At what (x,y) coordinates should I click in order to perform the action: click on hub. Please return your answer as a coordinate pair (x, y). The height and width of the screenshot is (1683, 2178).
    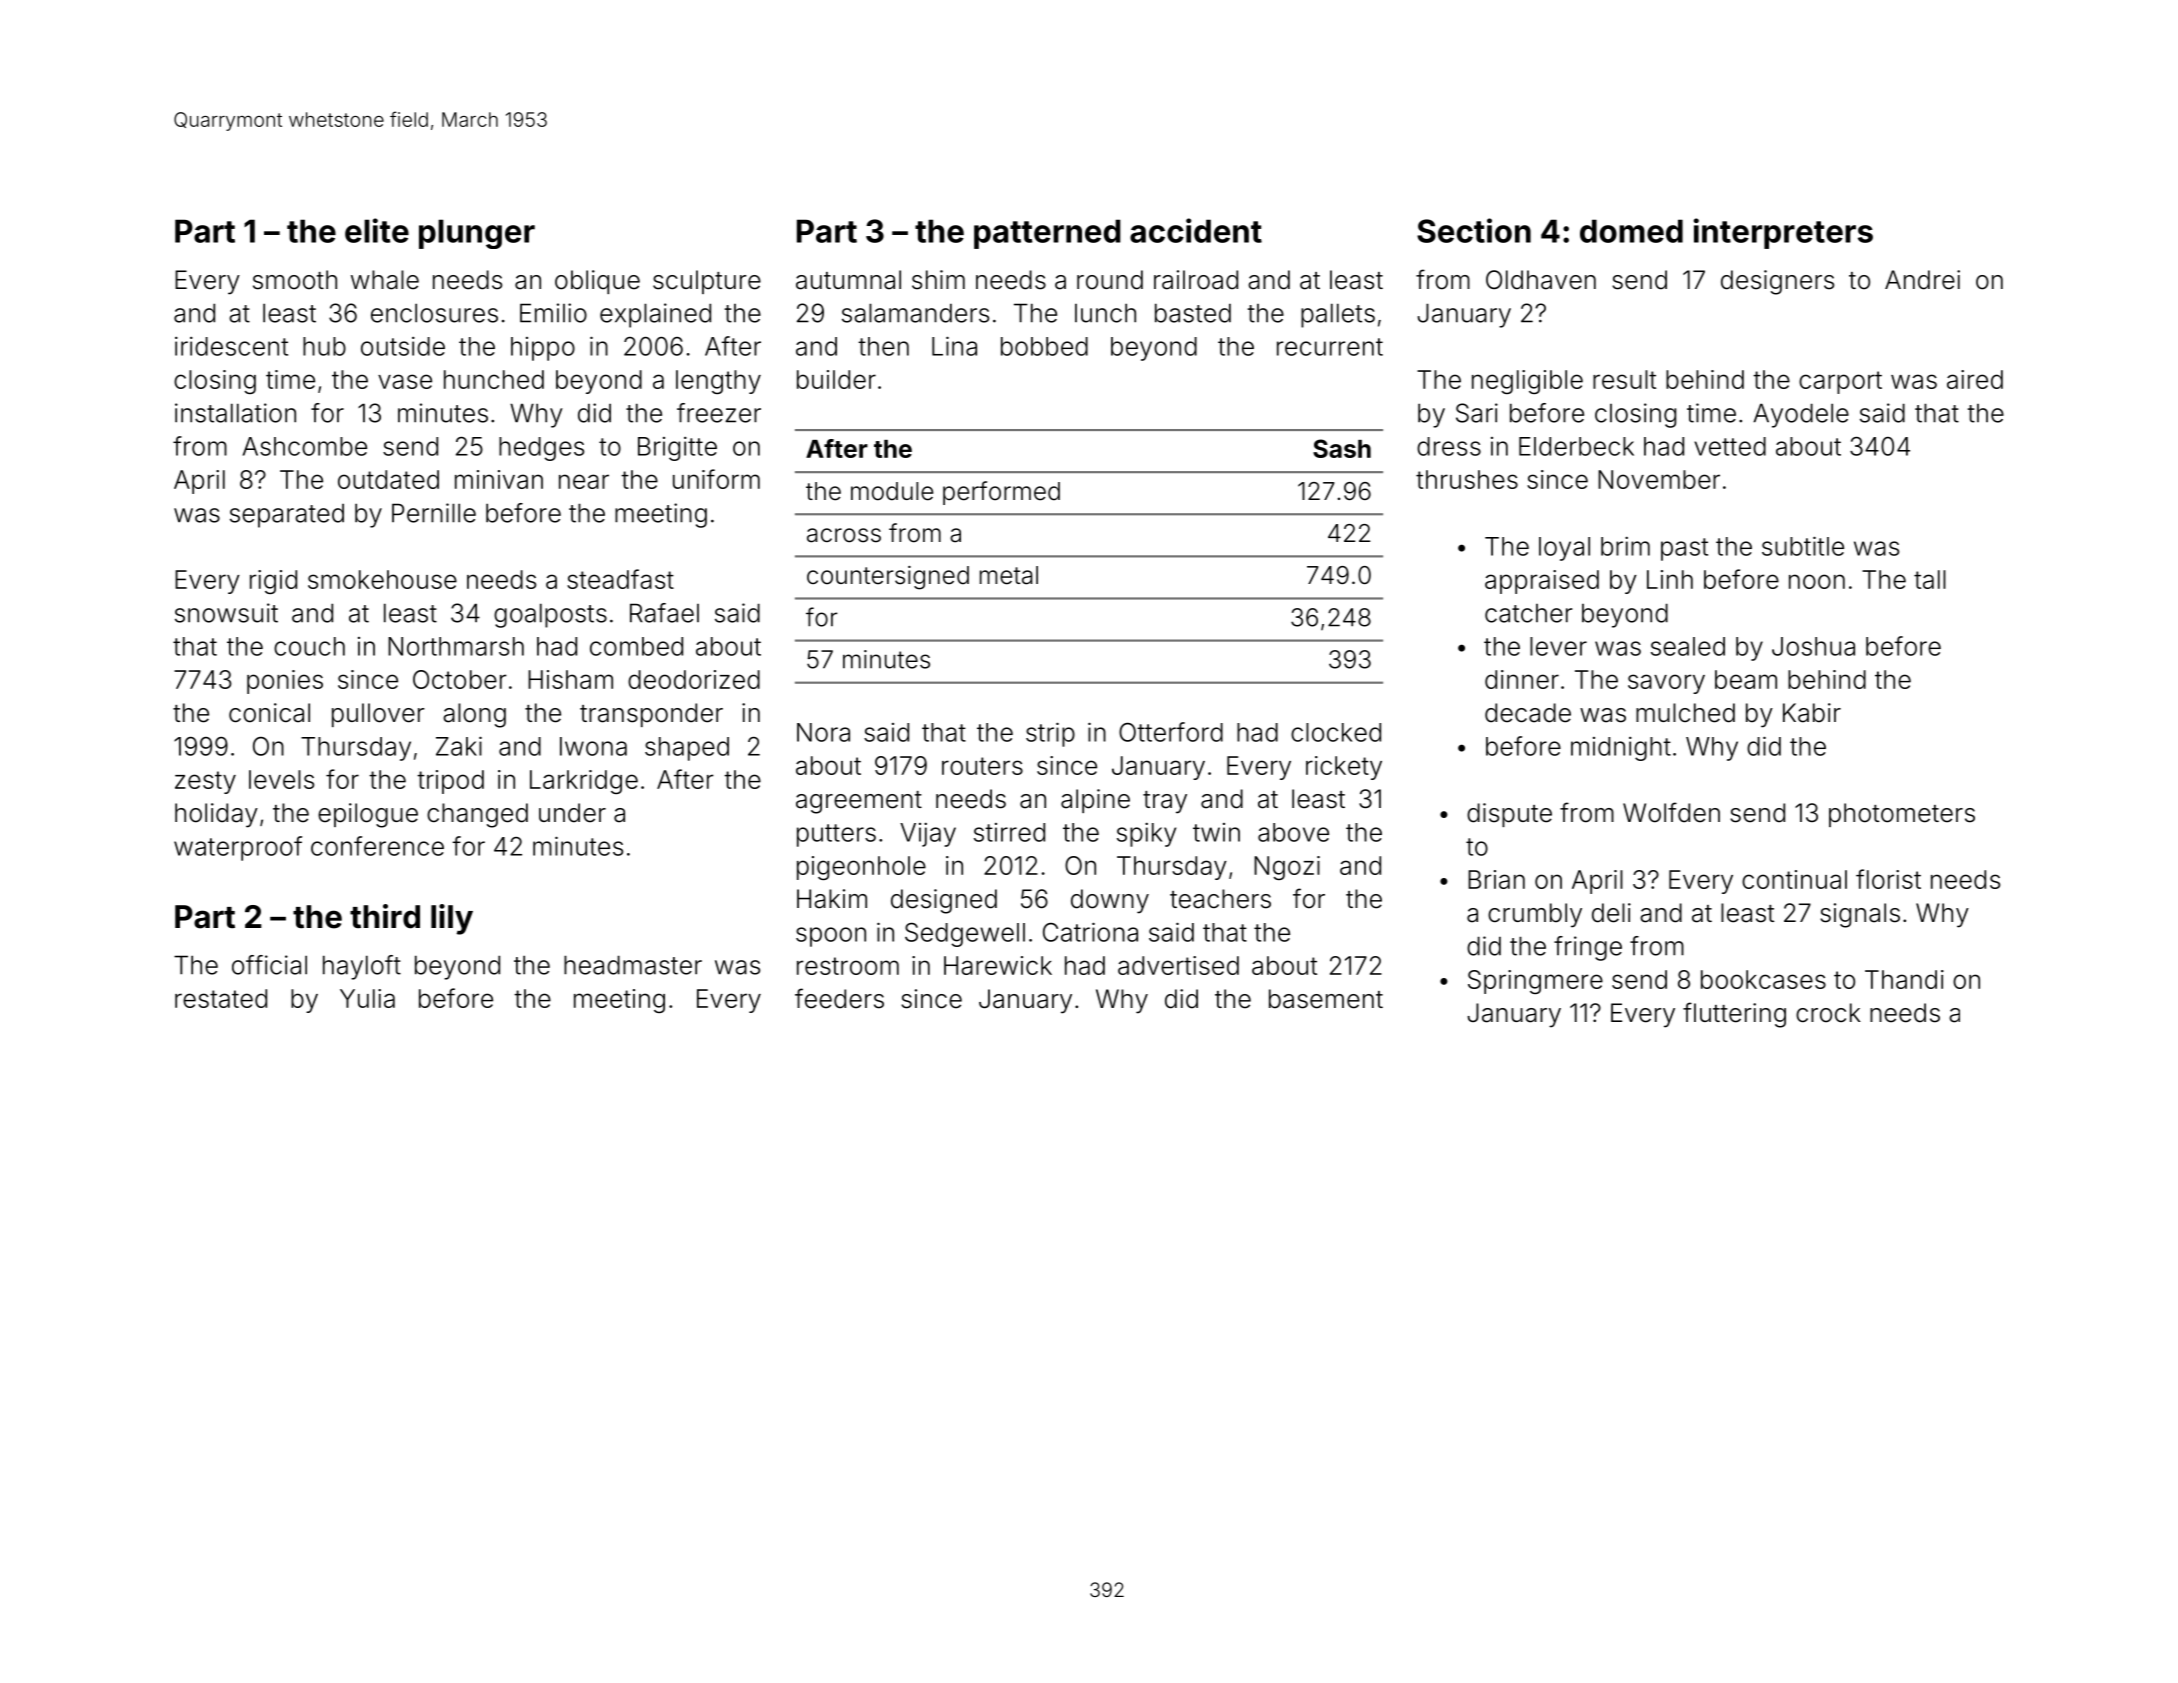
    Looking at the image, I should click on (324, 346).
